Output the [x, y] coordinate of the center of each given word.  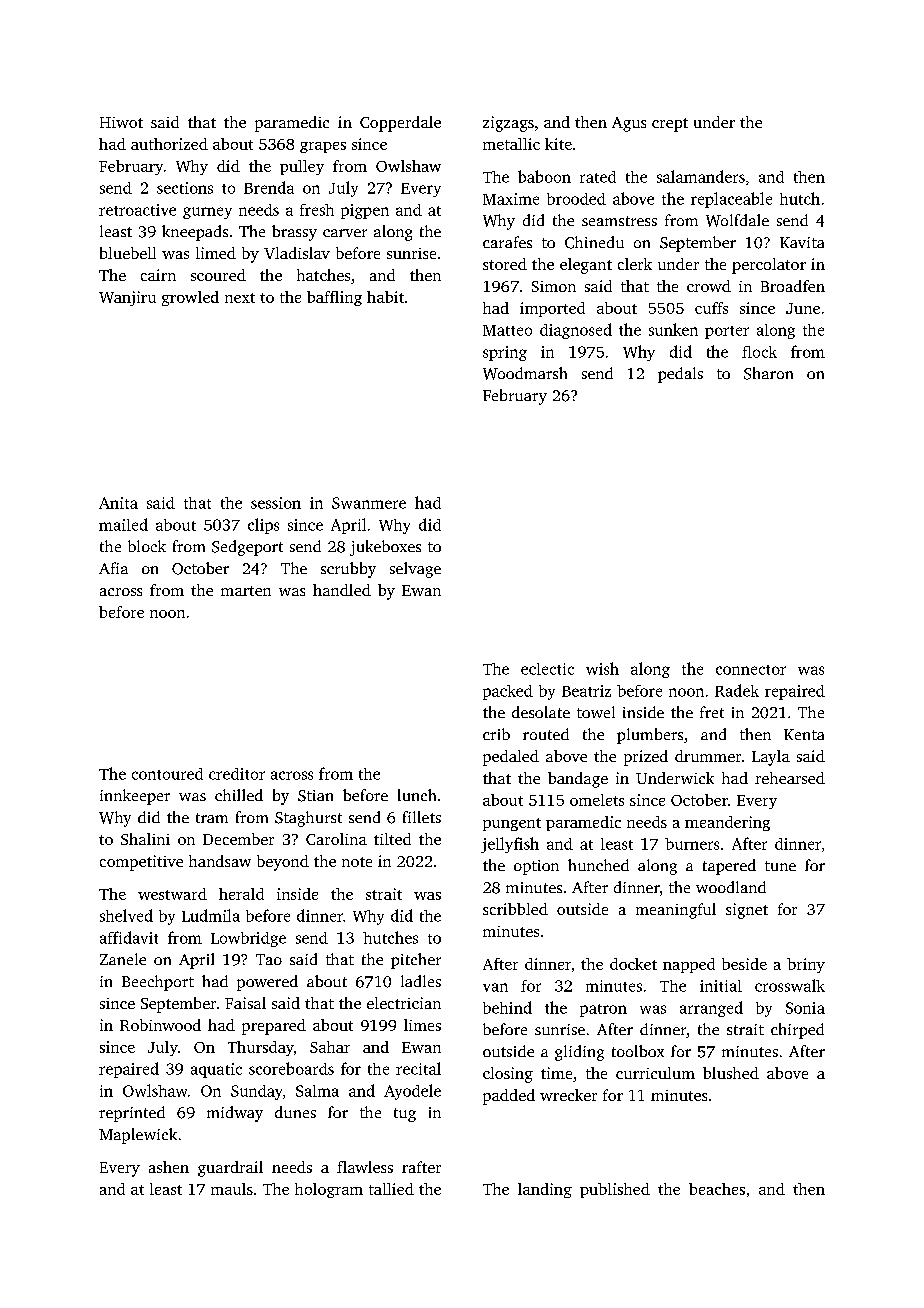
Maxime [511, 199]
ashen [169, 1167]
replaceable [731, 200]
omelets [597, 800]
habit [385, 297]
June [803, 308]
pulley [302, 167]
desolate [541, 712]
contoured [167, 774]
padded [509, 1097]
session [276, 503]
